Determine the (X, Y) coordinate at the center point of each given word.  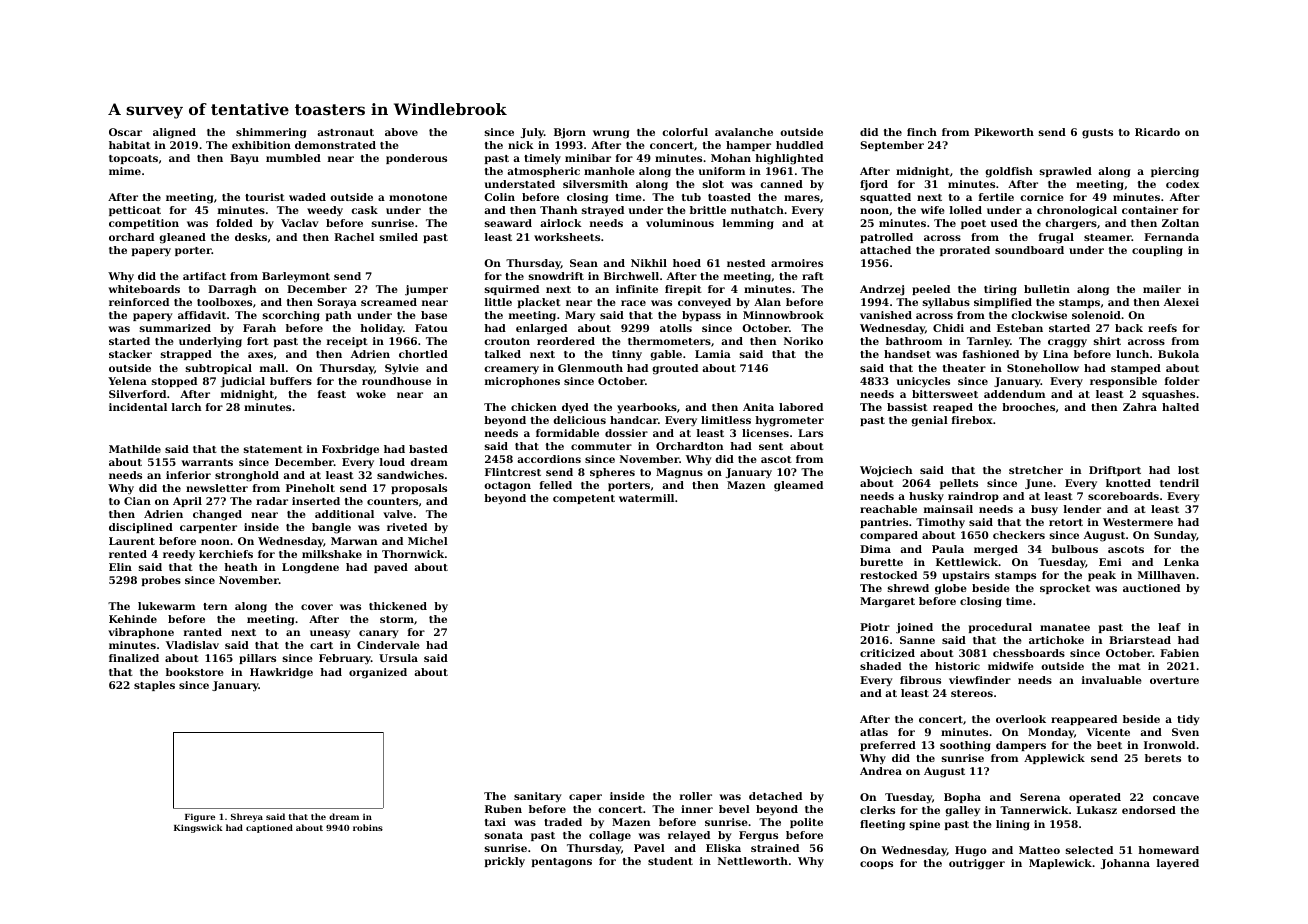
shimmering (271, 133)
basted (428, 449)
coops (876, 865)
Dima (875, 549)
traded (563, 822)
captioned (269, 828)
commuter (601, 446)
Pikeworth (1004, 132)
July (532, 133)
